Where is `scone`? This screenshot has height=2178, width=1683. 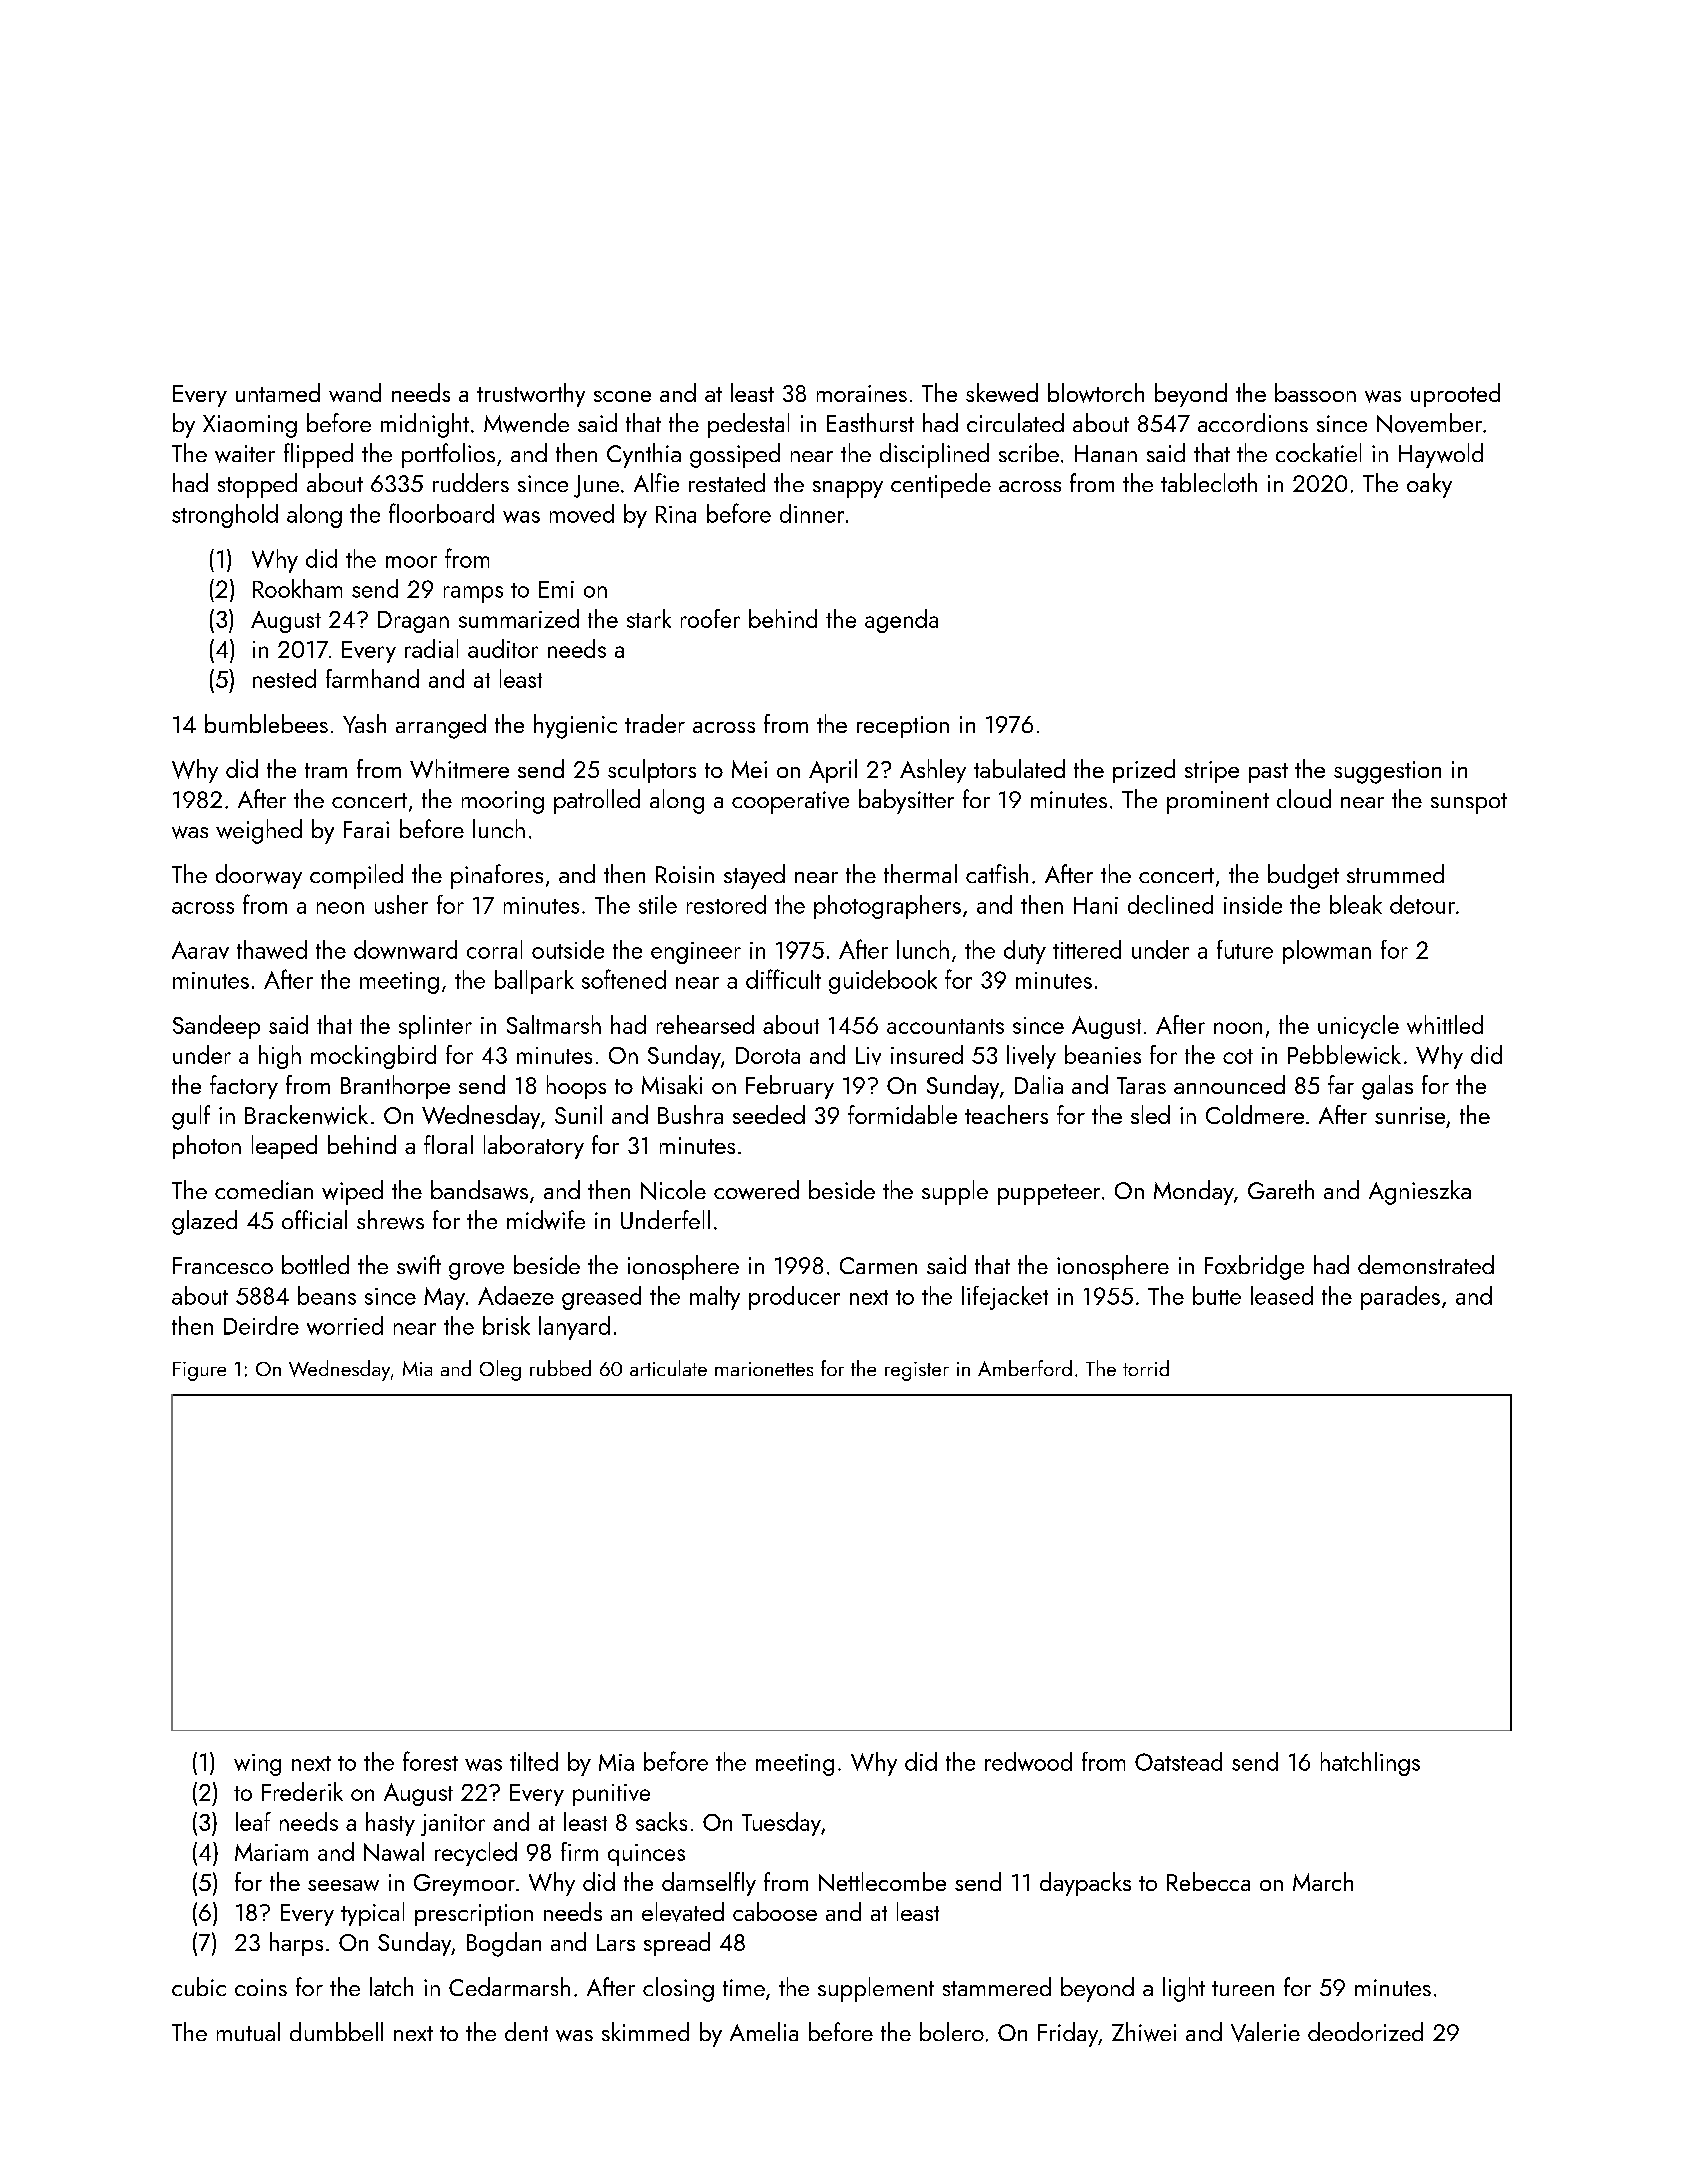 scone is located at coordinates (622, 396).
